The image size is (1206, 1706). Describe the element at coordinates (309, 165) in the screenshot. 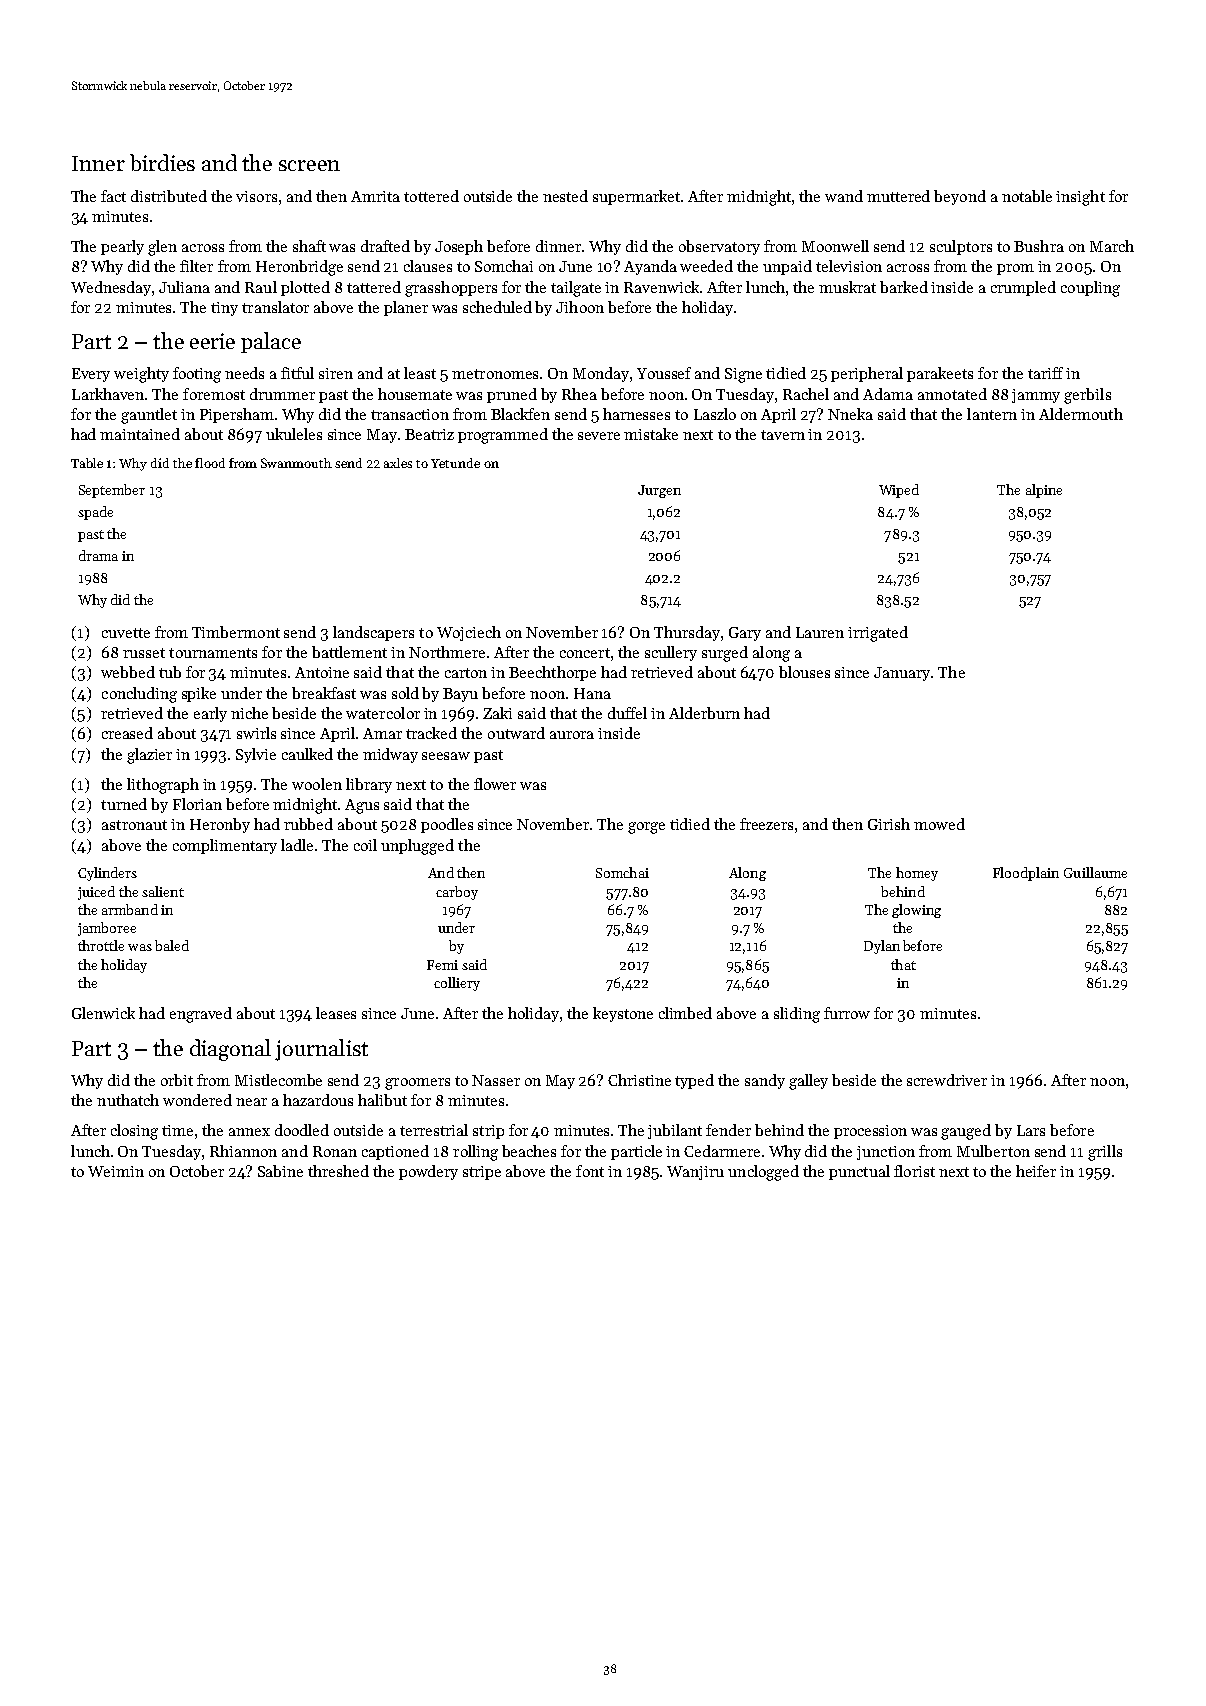

I see `screen` at that location.
